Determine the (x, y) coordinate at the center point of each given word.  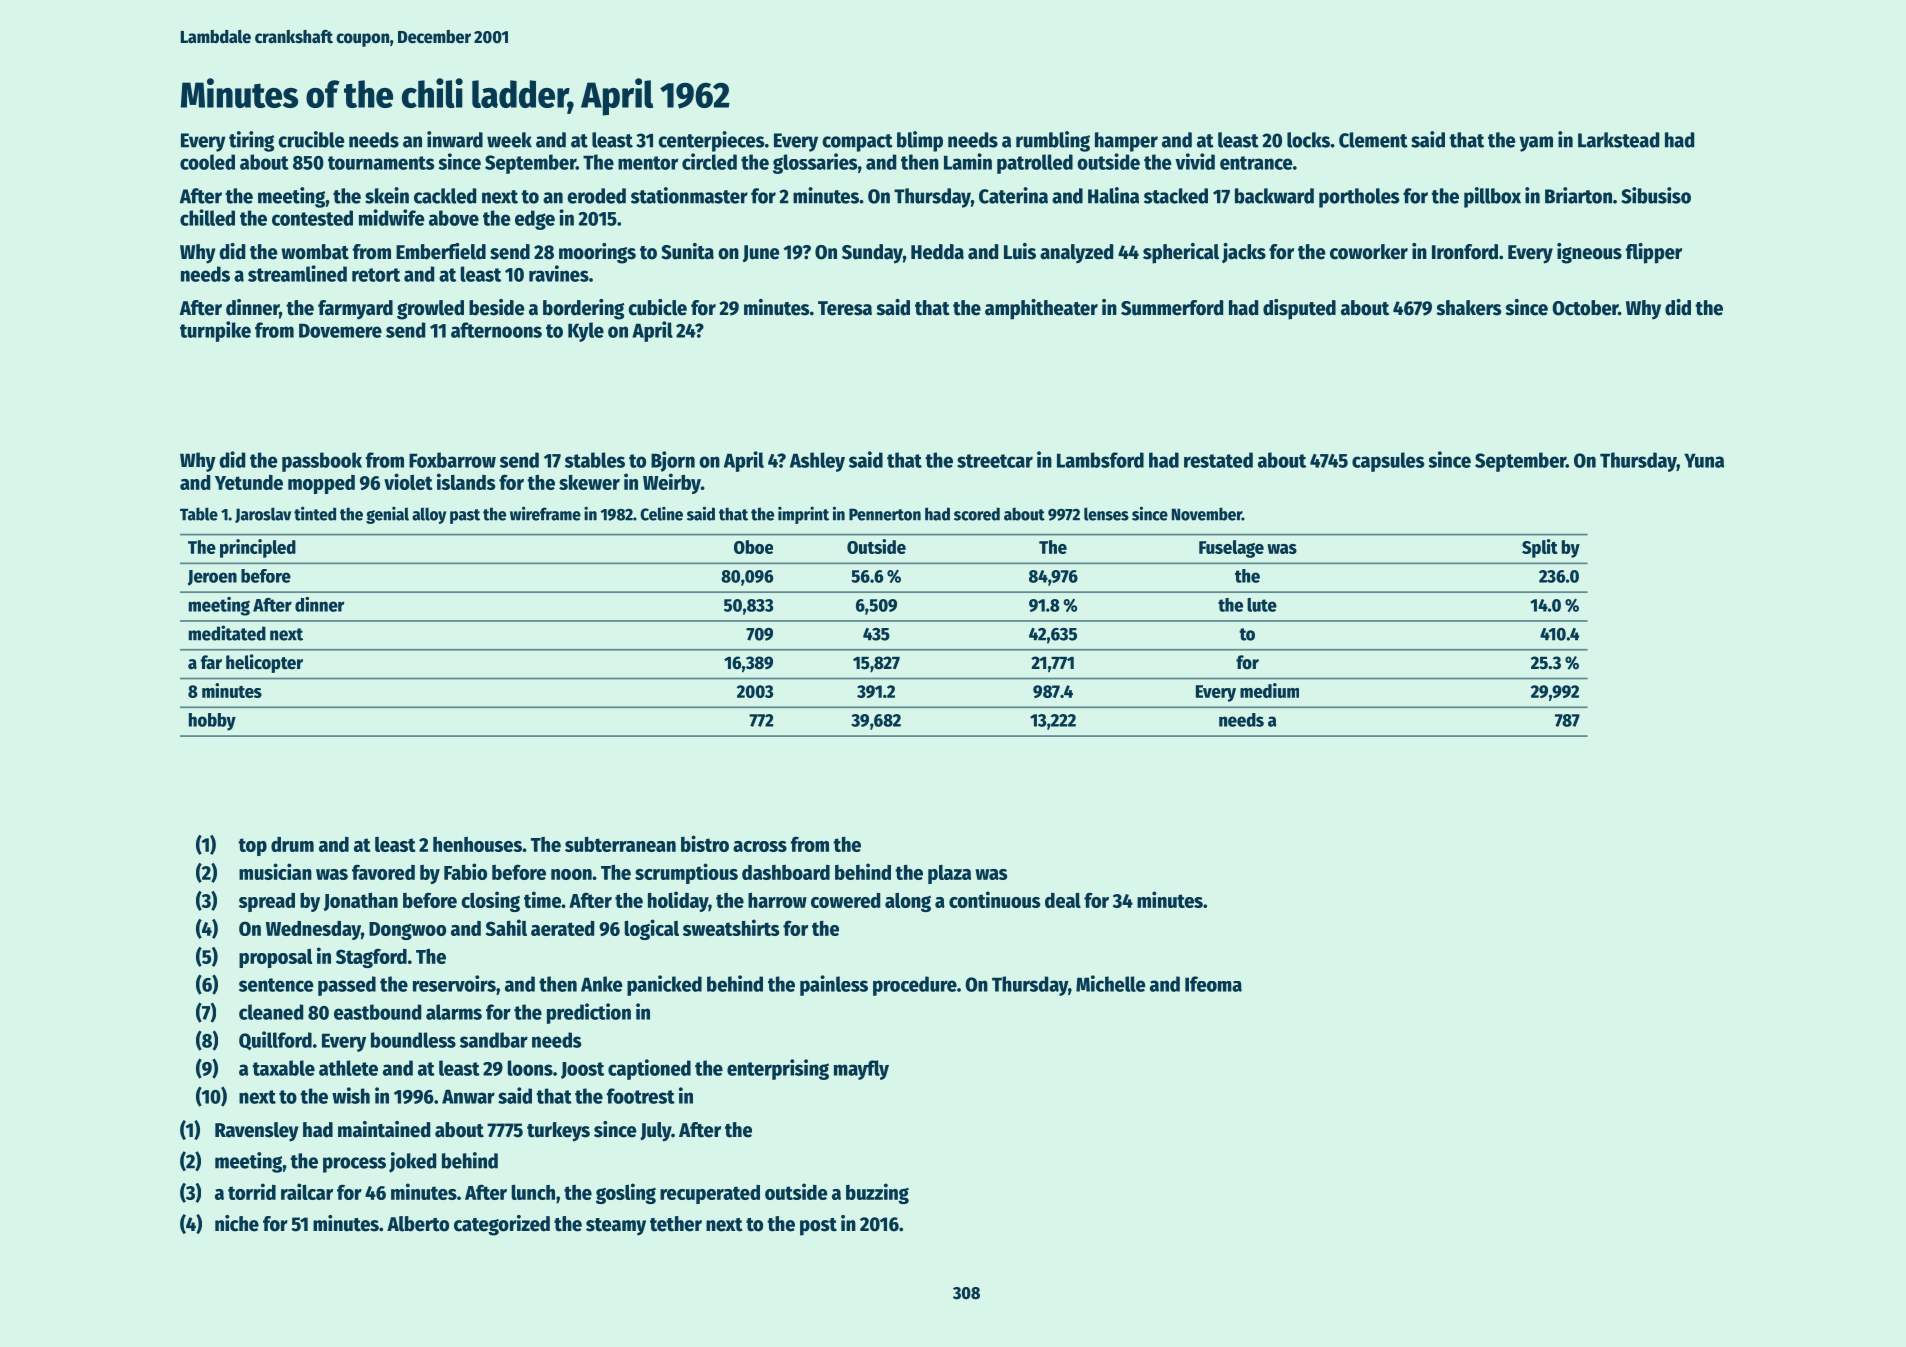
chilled (207, 217)
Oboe (753, 547)
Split (1540, 548)
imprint (803, 515)
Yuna (1704, 460)
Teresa (845, 308)
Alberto (418, 1224)
